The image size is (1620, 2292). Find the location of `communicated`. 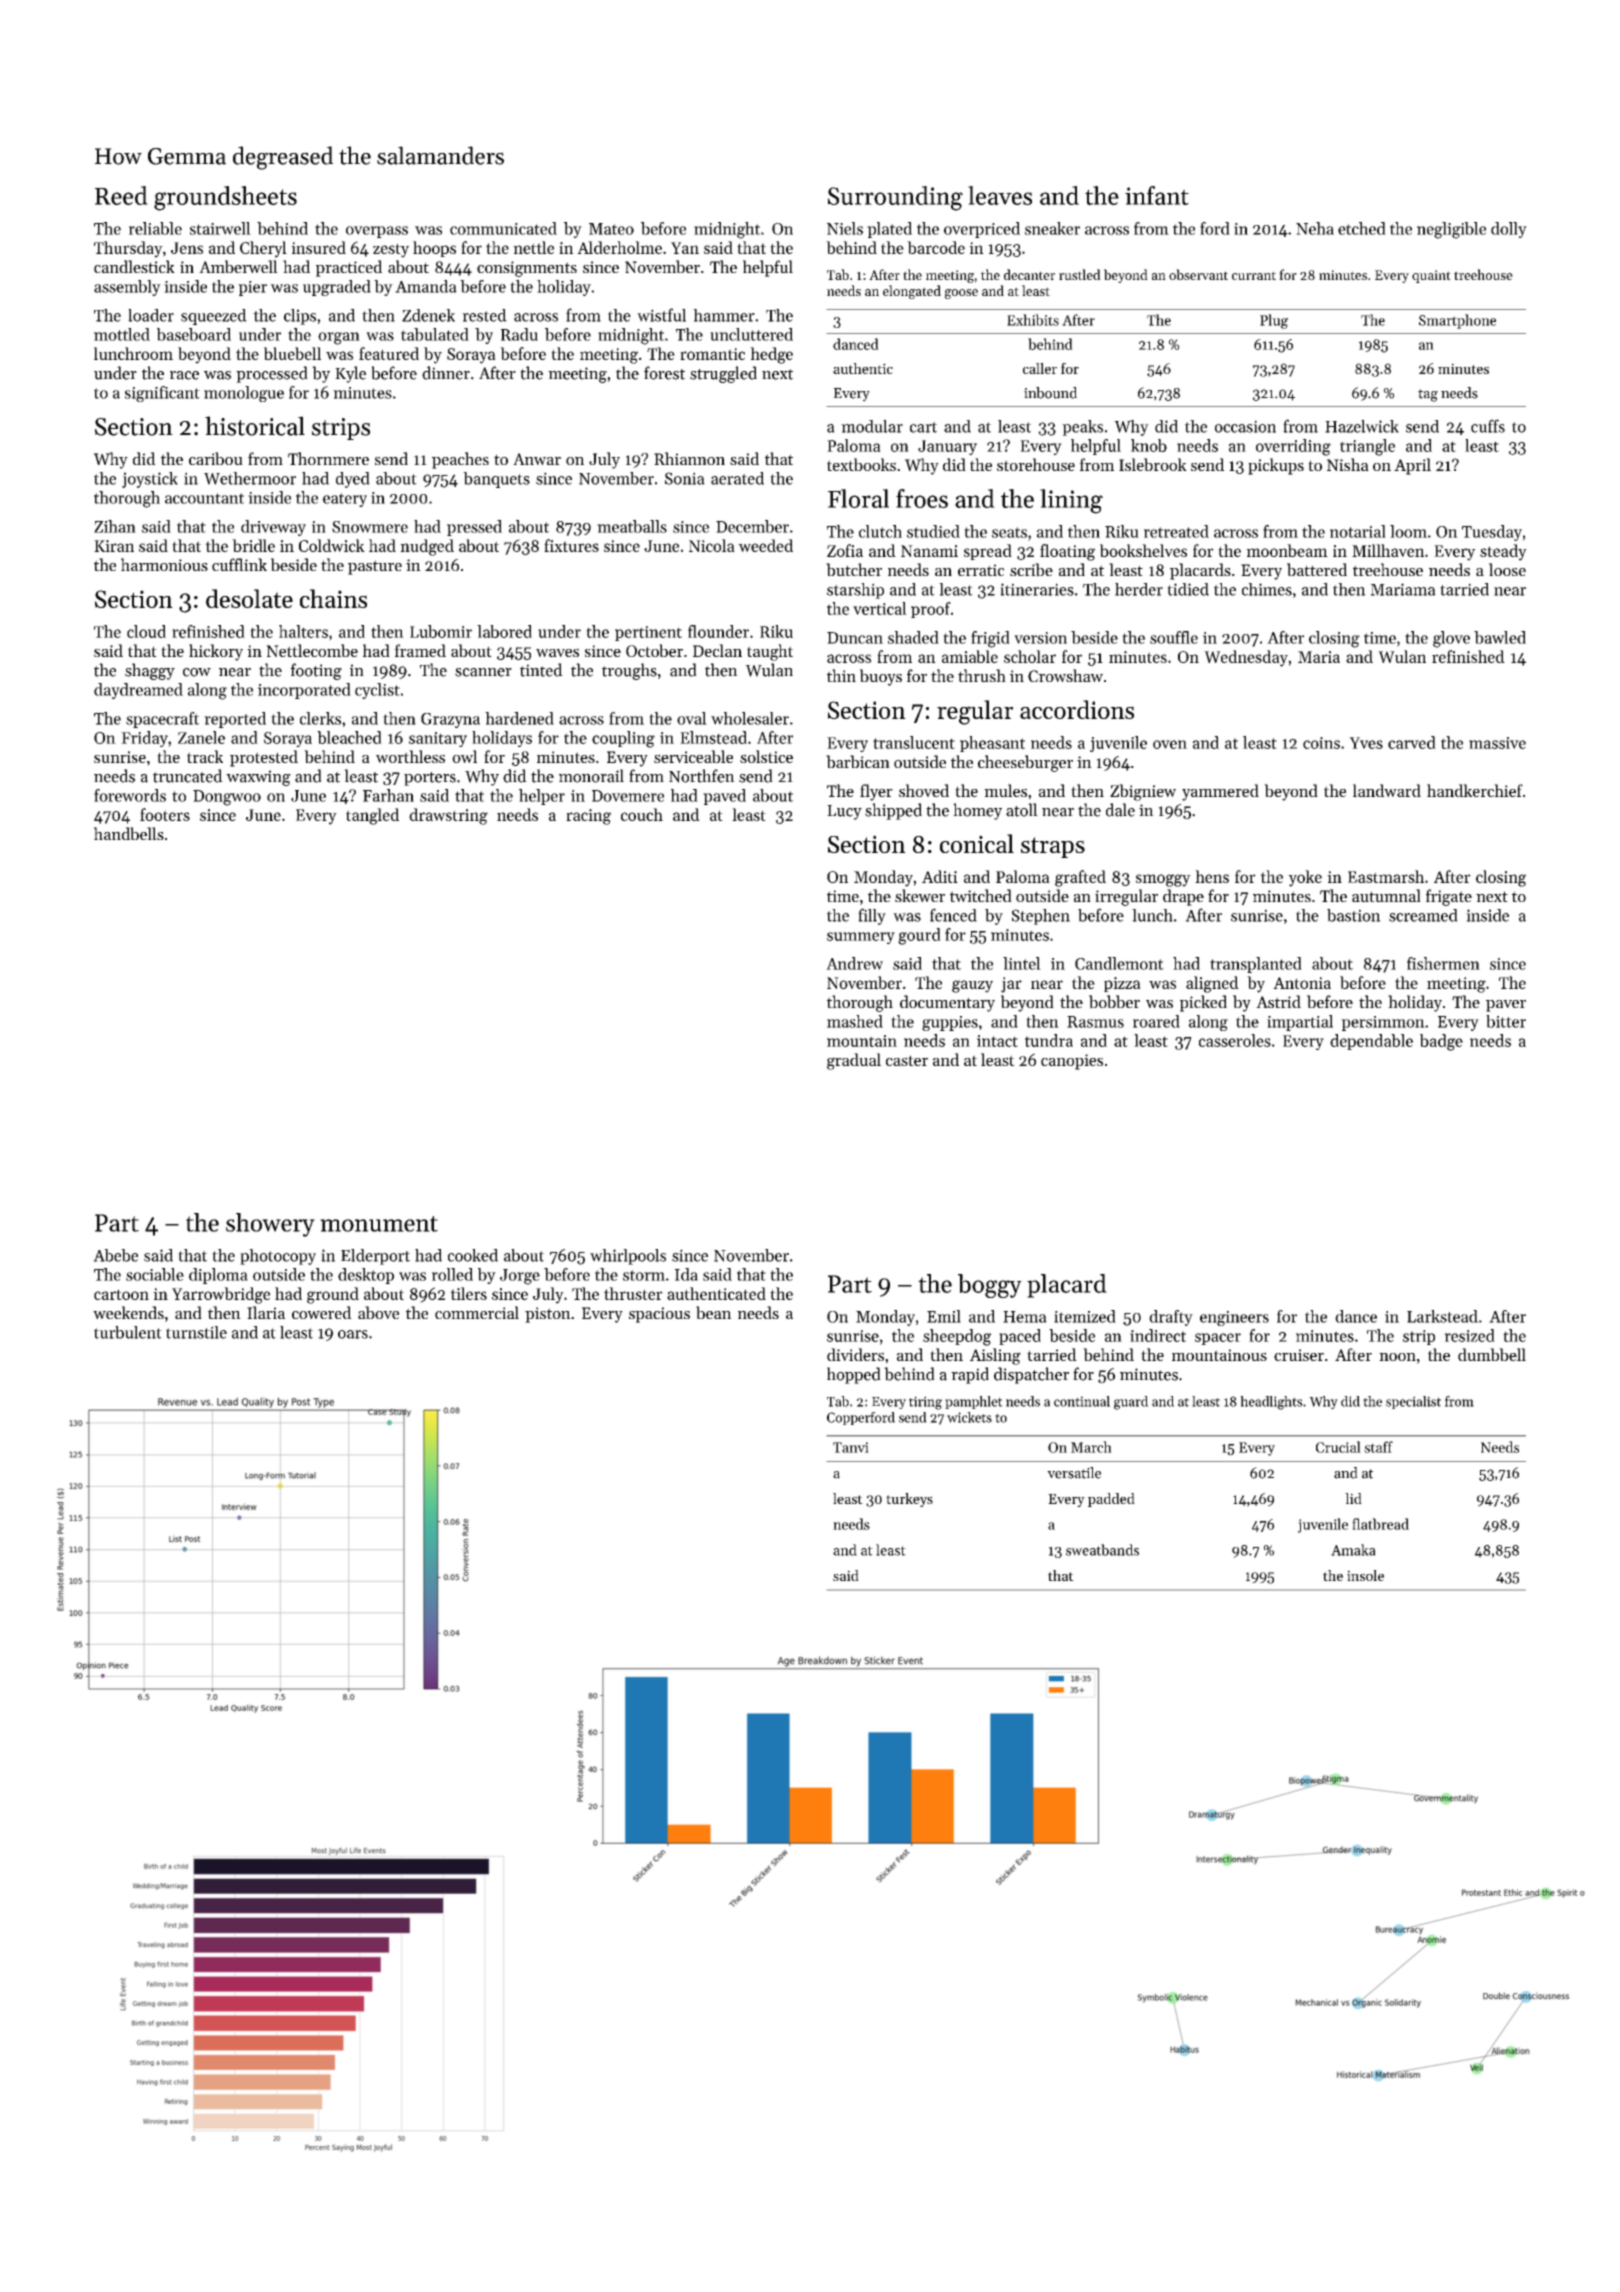

communicated is located at coordinates (503, 228).
